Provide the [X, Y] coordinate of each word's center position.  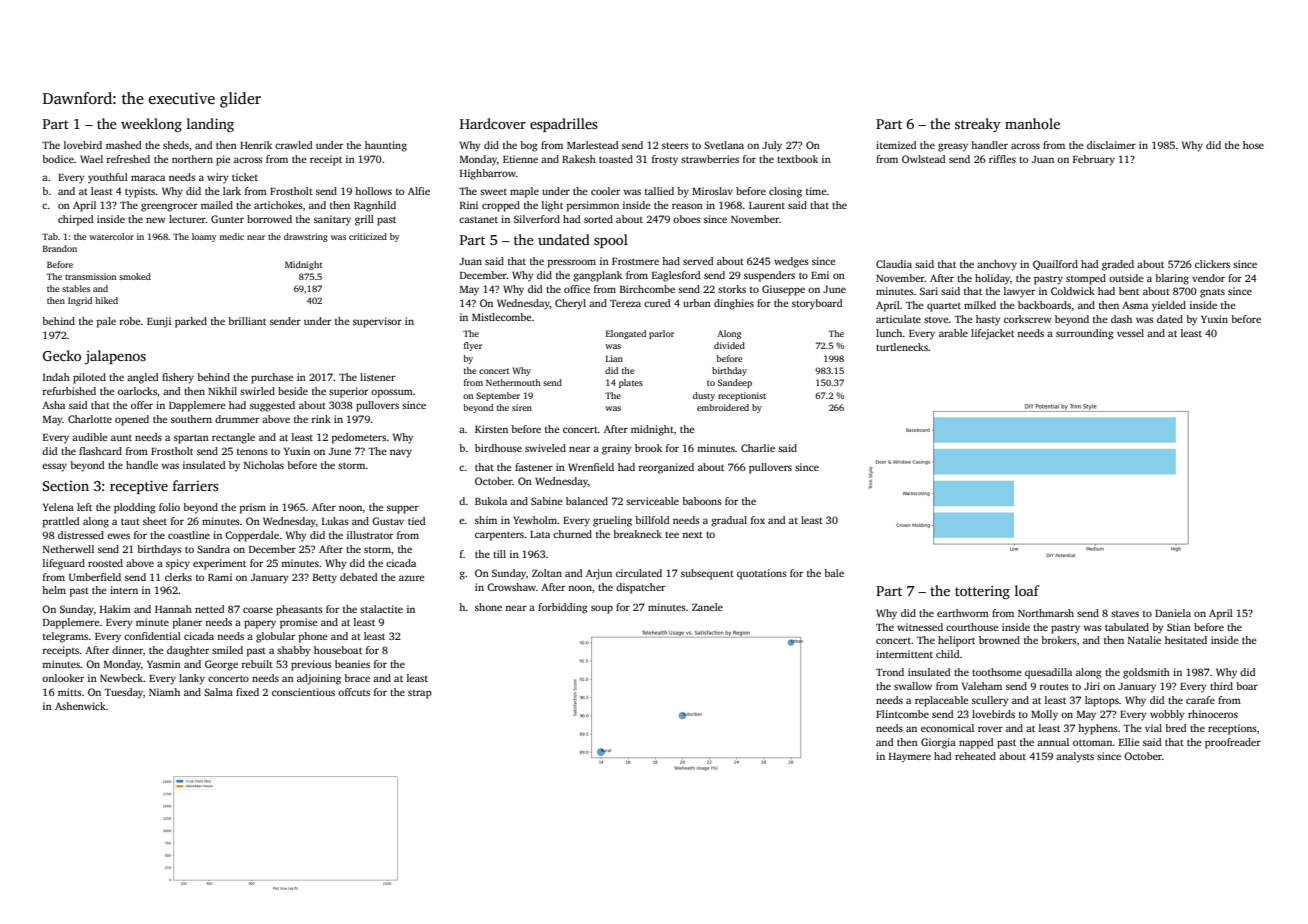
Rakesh [579, 159]
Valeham [982, 686]
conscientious [303, 692]
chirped [76, 220]
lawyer [1019, 292]
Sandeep [735, 383]
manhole [1032, 123]
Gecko [62, 355]
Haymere [910, 758]
